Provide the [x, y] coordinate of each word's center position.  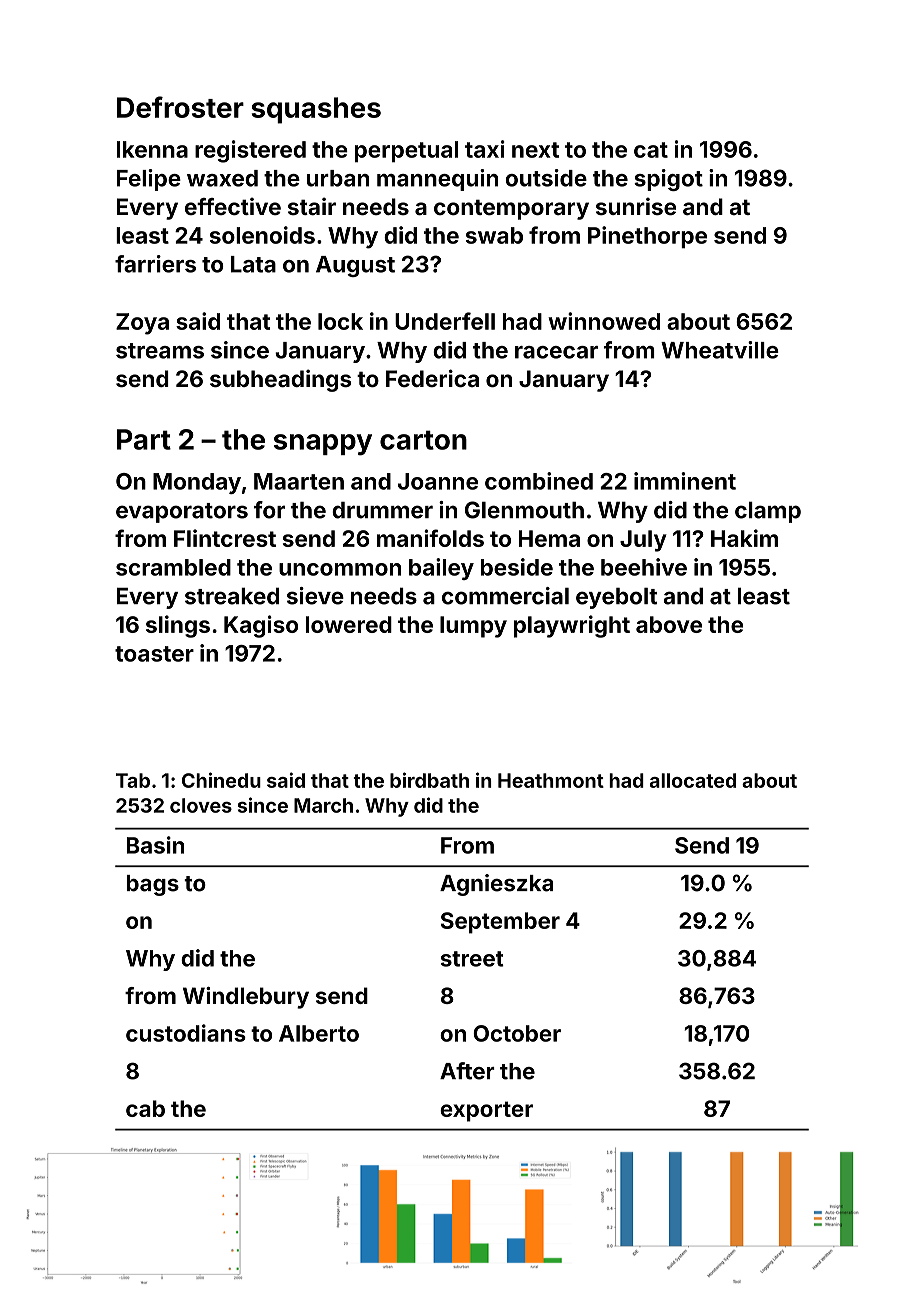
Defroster [180, 107]
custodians [186, 1033]
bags [153, 885]
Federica [432, 378]
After [467, 1071]
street [472, 959]
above [669, 624]
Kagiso [261, 626]
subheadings [280, 380]
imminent [685, 481]
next [535, 150]
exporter [486, 1111]
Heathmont [551, 780]
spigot [668, 180]
